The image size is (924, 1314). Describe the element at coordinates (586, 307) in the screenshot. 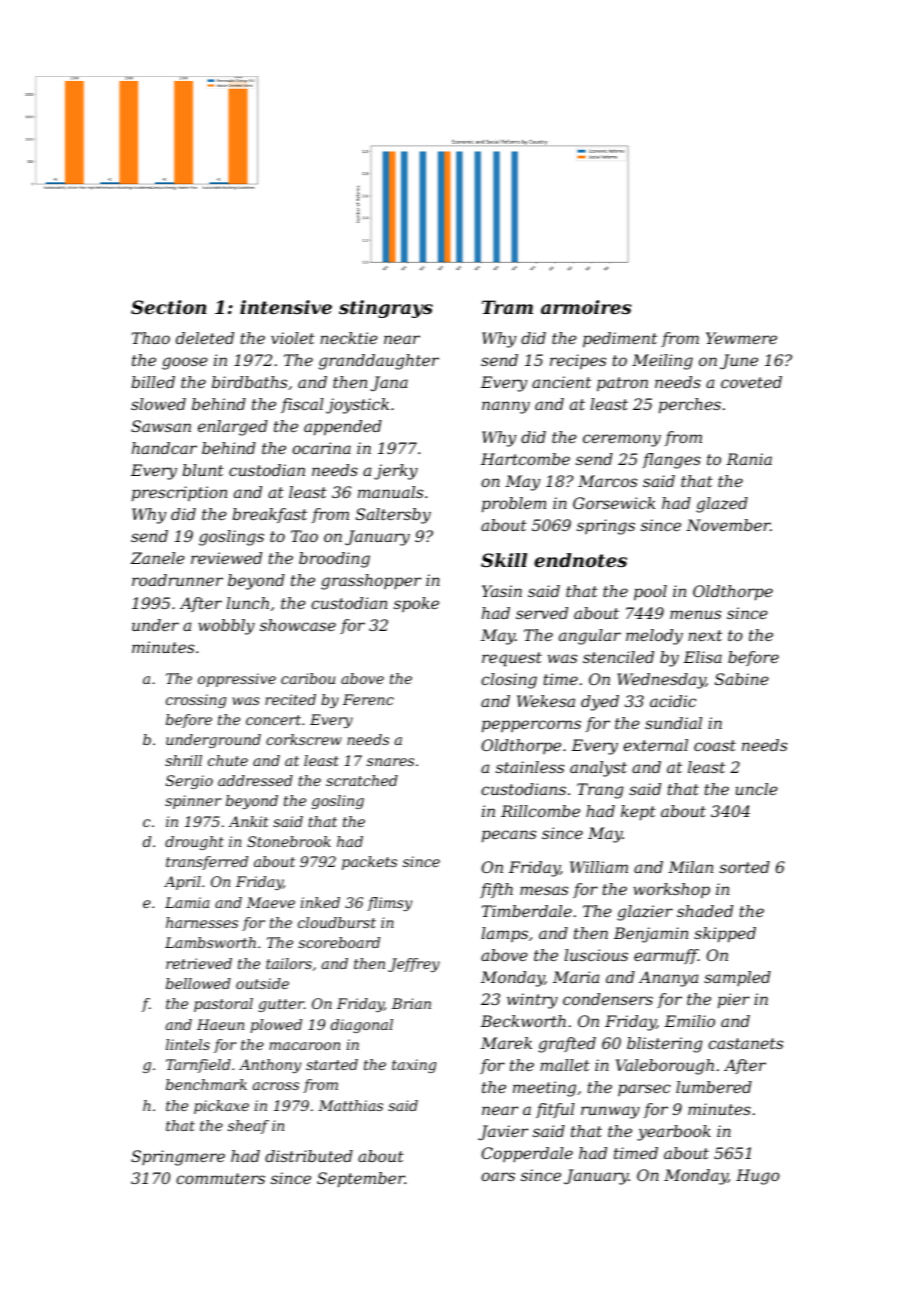

I see `armoires` at that location.
